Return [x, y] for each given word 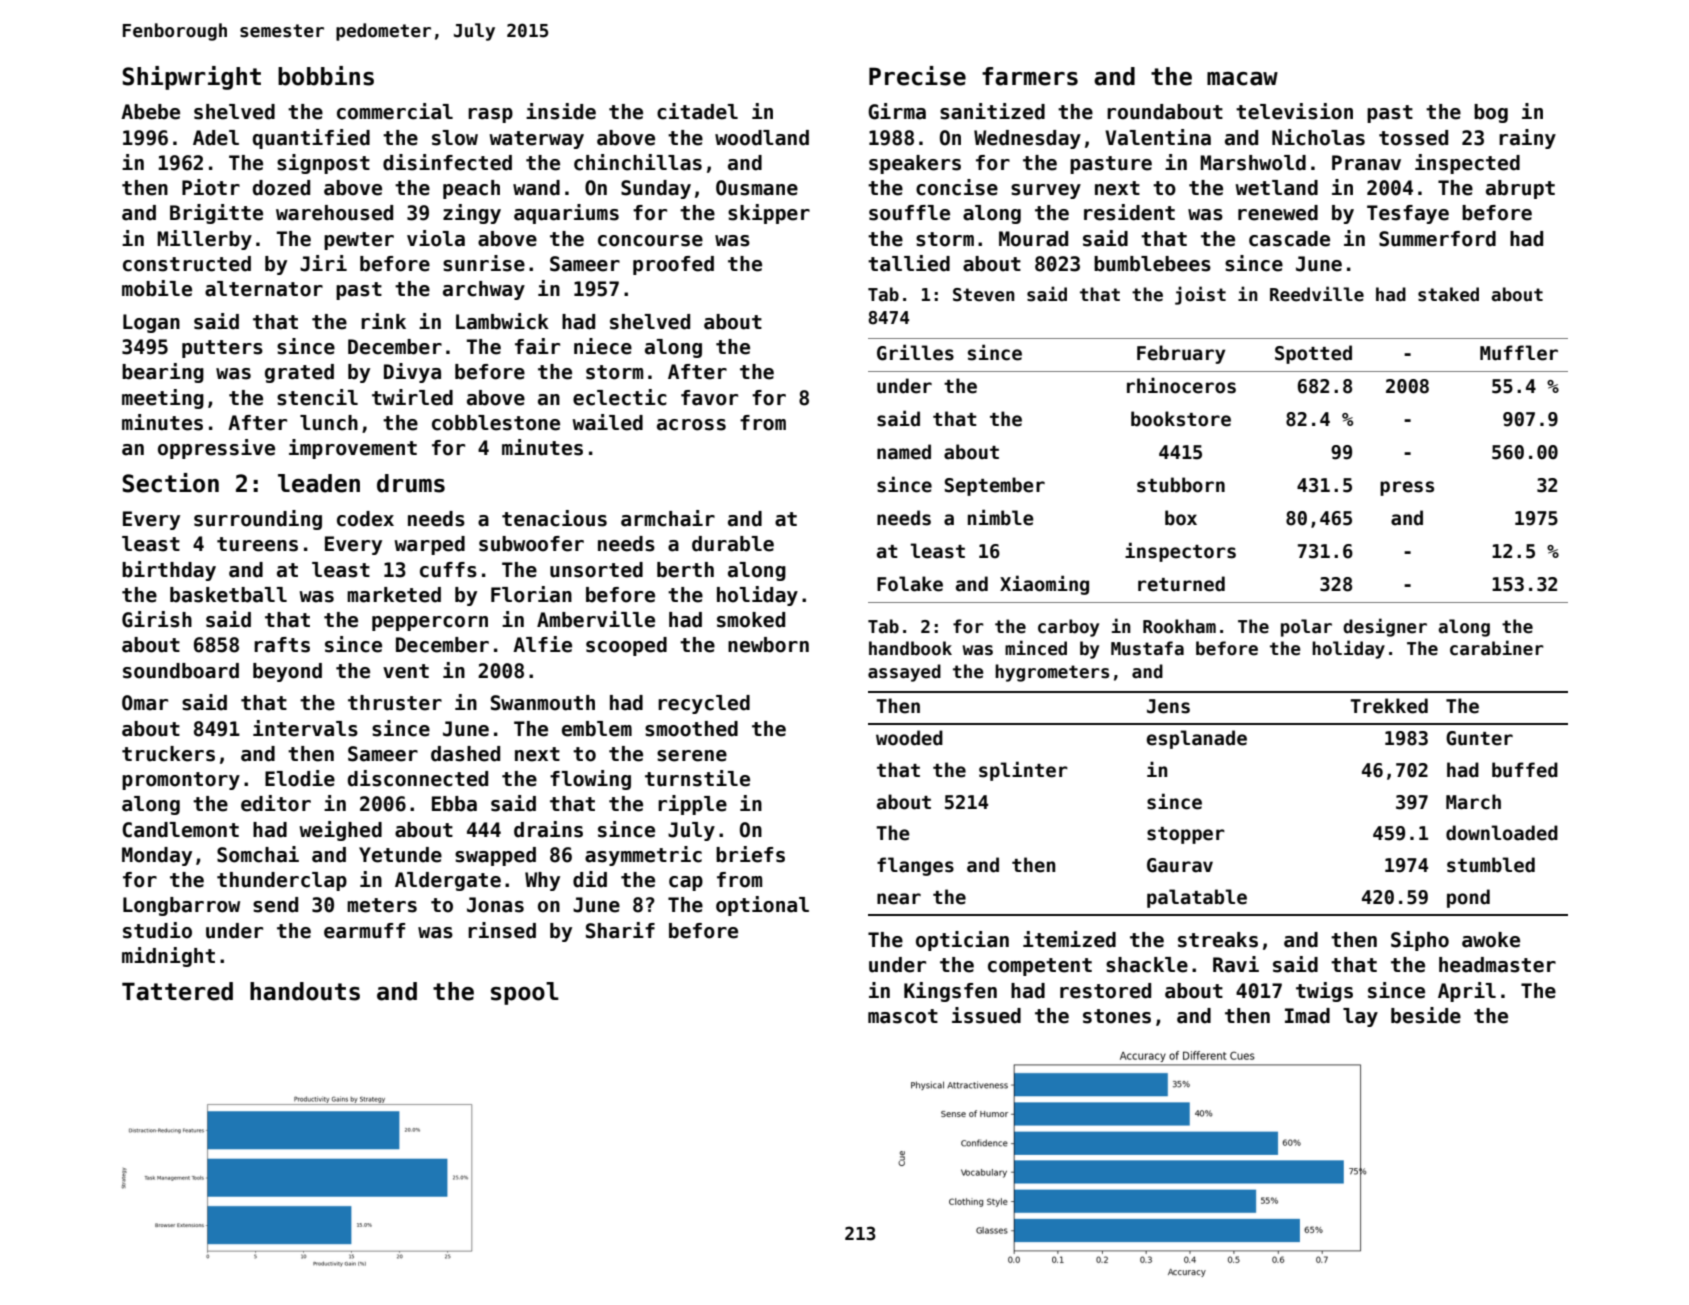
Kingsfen [950, 992]
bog [1491, 113]
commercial [395, 111]
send [275, 905]
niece [603, 346]
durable [733, 544]
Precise [917, 76]
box [1181, 518]
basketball [228, 595]
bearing [163, 373]
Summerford [1437, 239]
